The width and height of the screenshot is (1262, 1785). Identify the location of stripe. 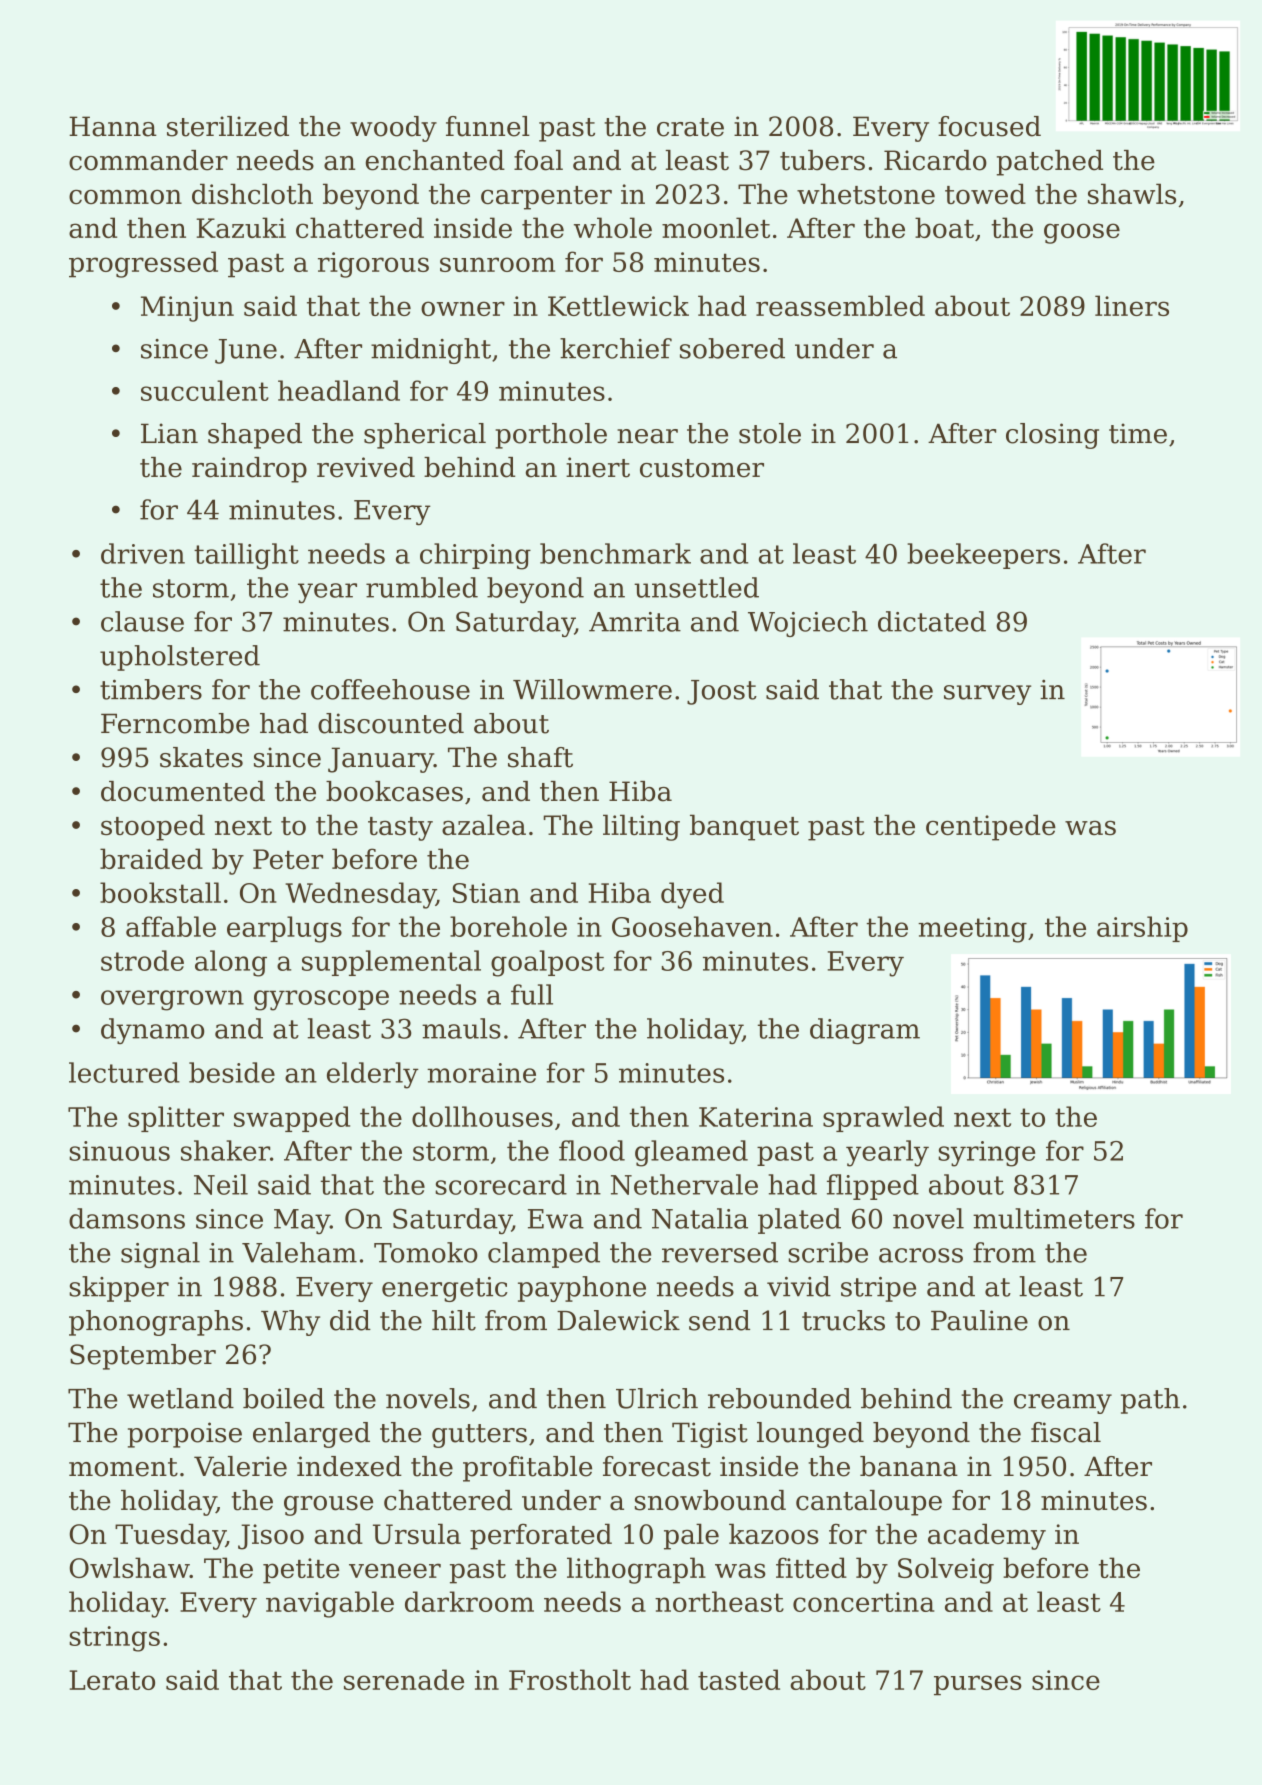
(878, 1289).
